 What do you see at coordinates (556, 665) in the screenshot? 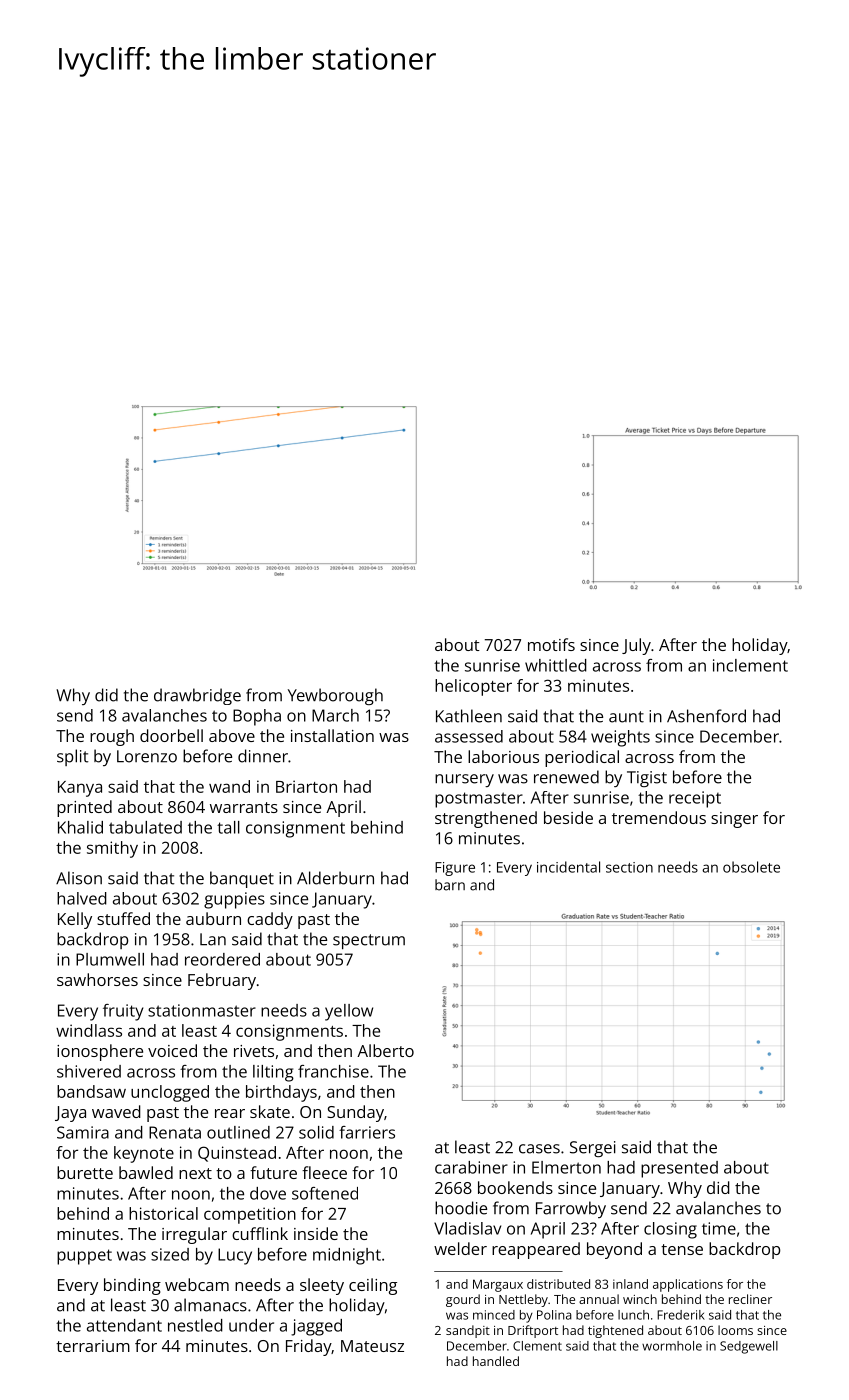
I see `whittled` at bounding box center [556, 665].
